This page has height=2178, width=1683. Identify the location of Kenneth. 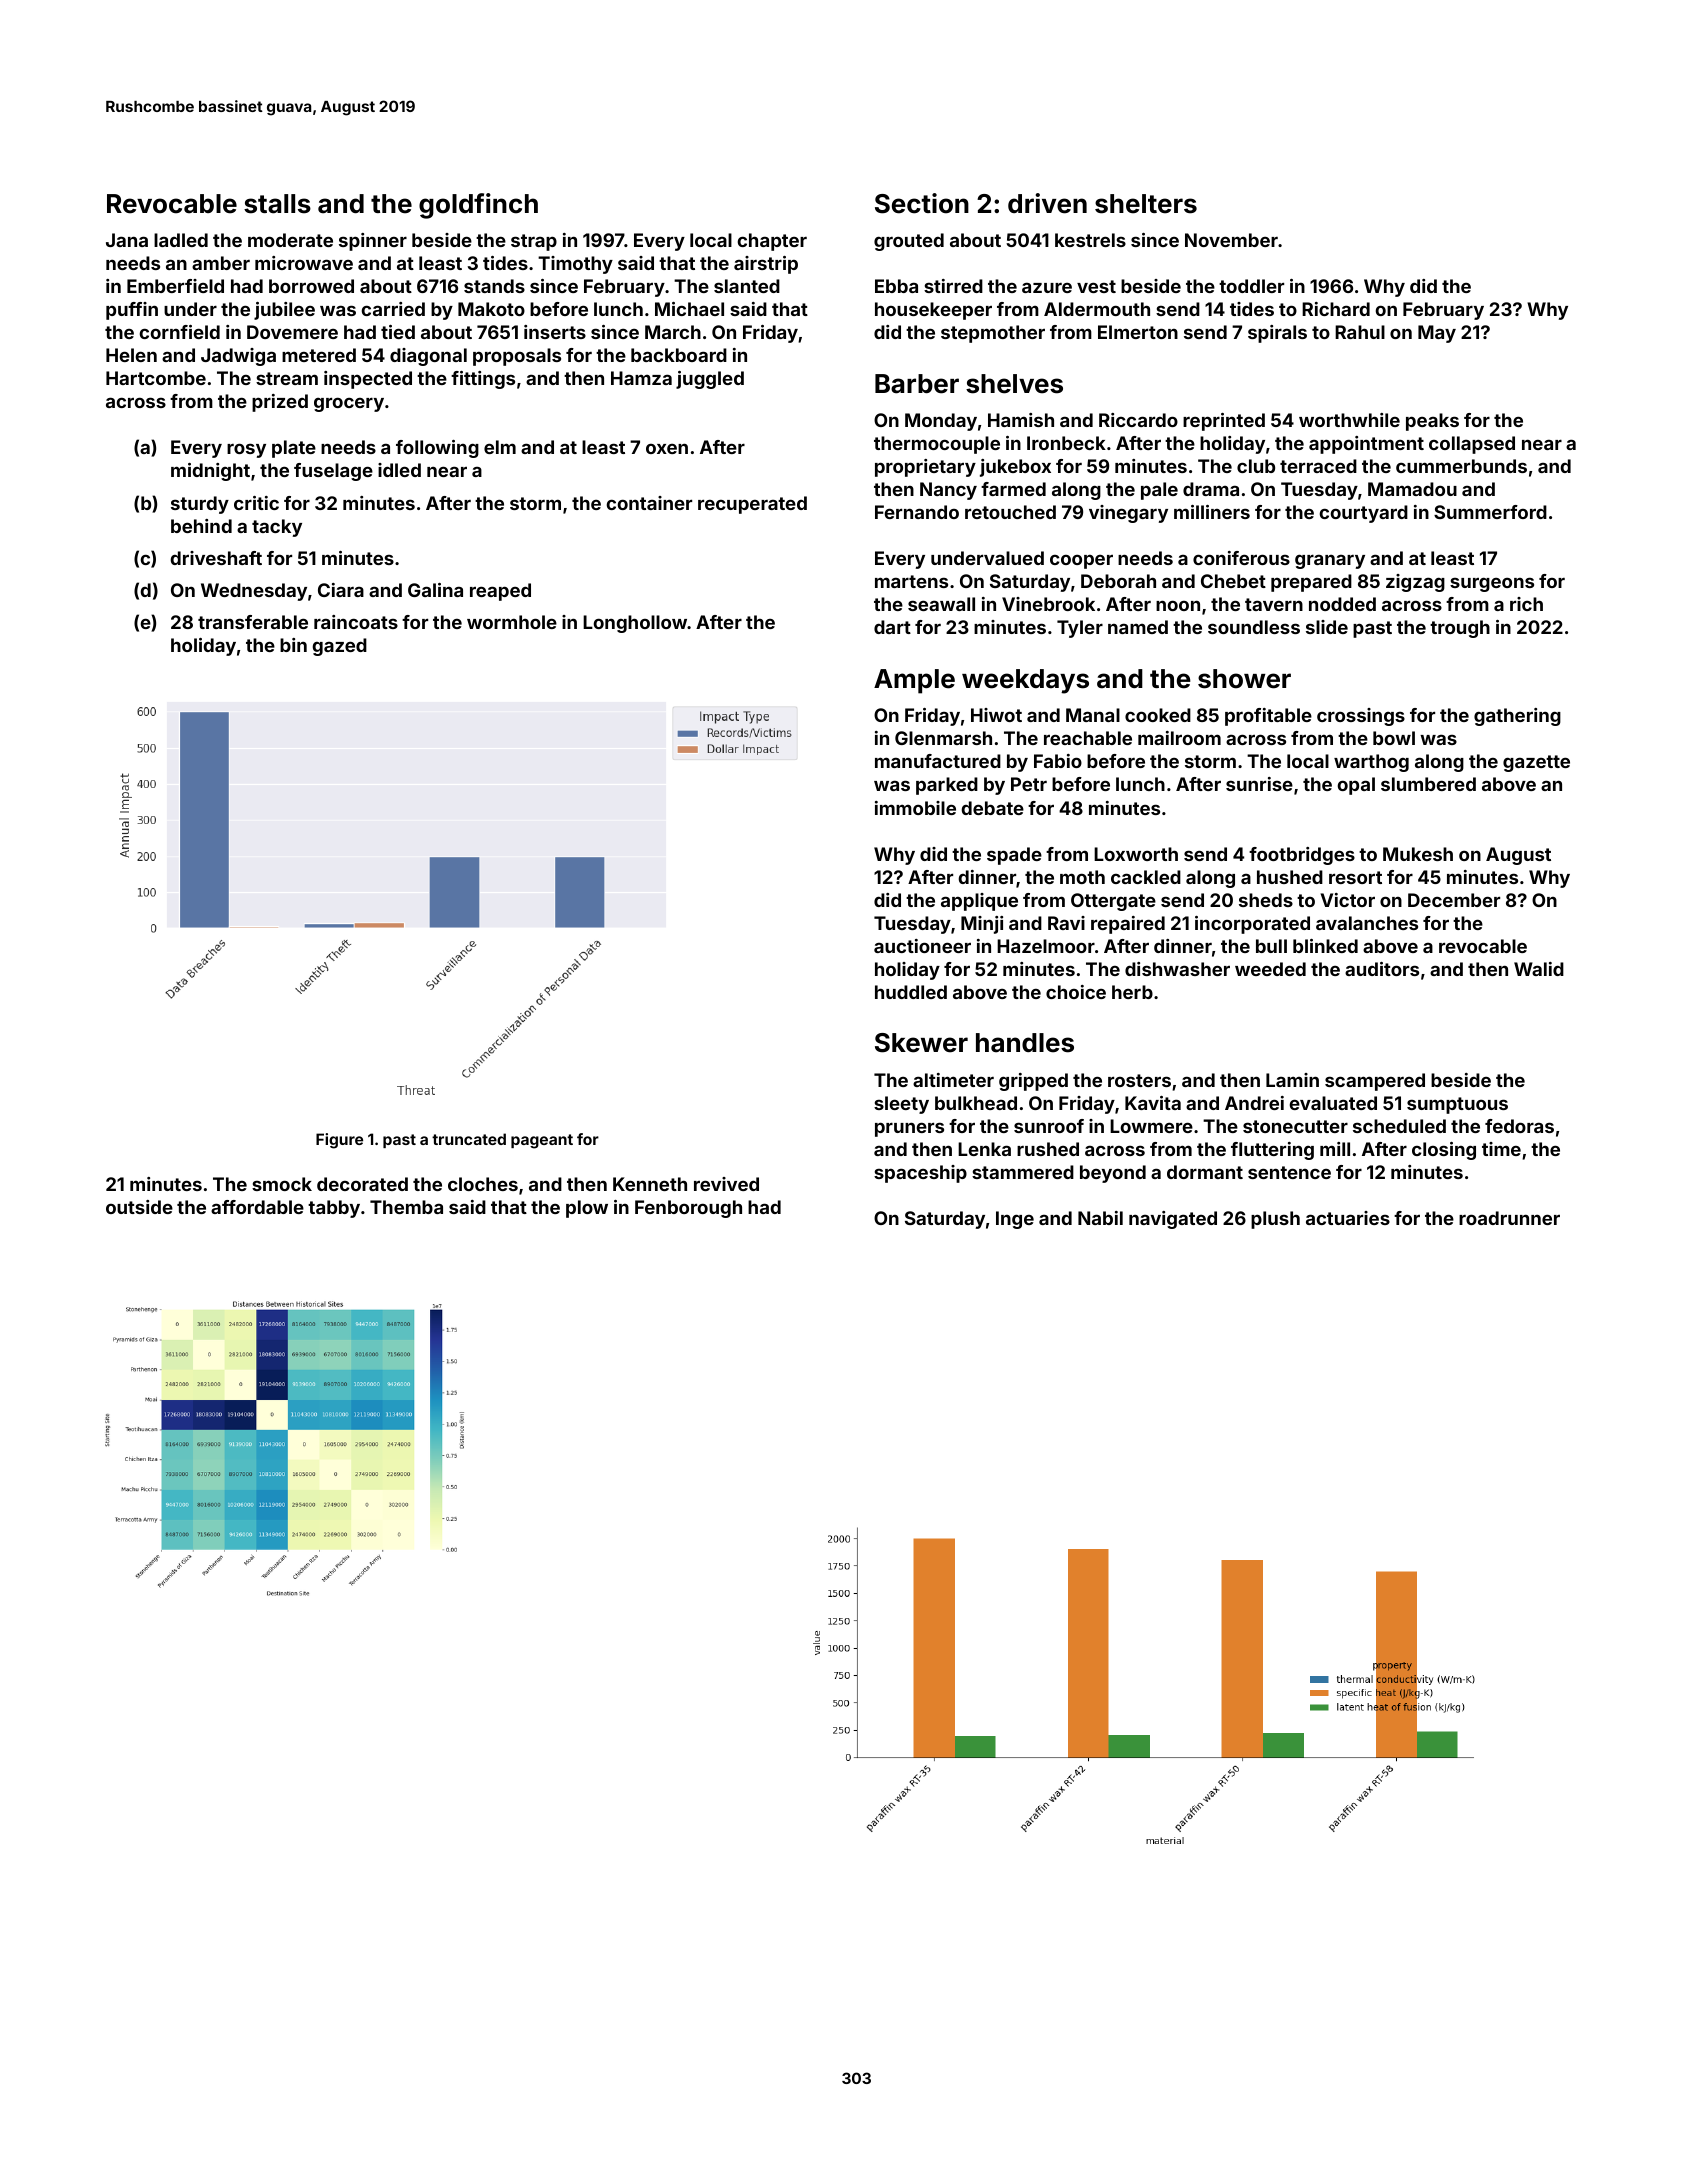
(650, 1184).
